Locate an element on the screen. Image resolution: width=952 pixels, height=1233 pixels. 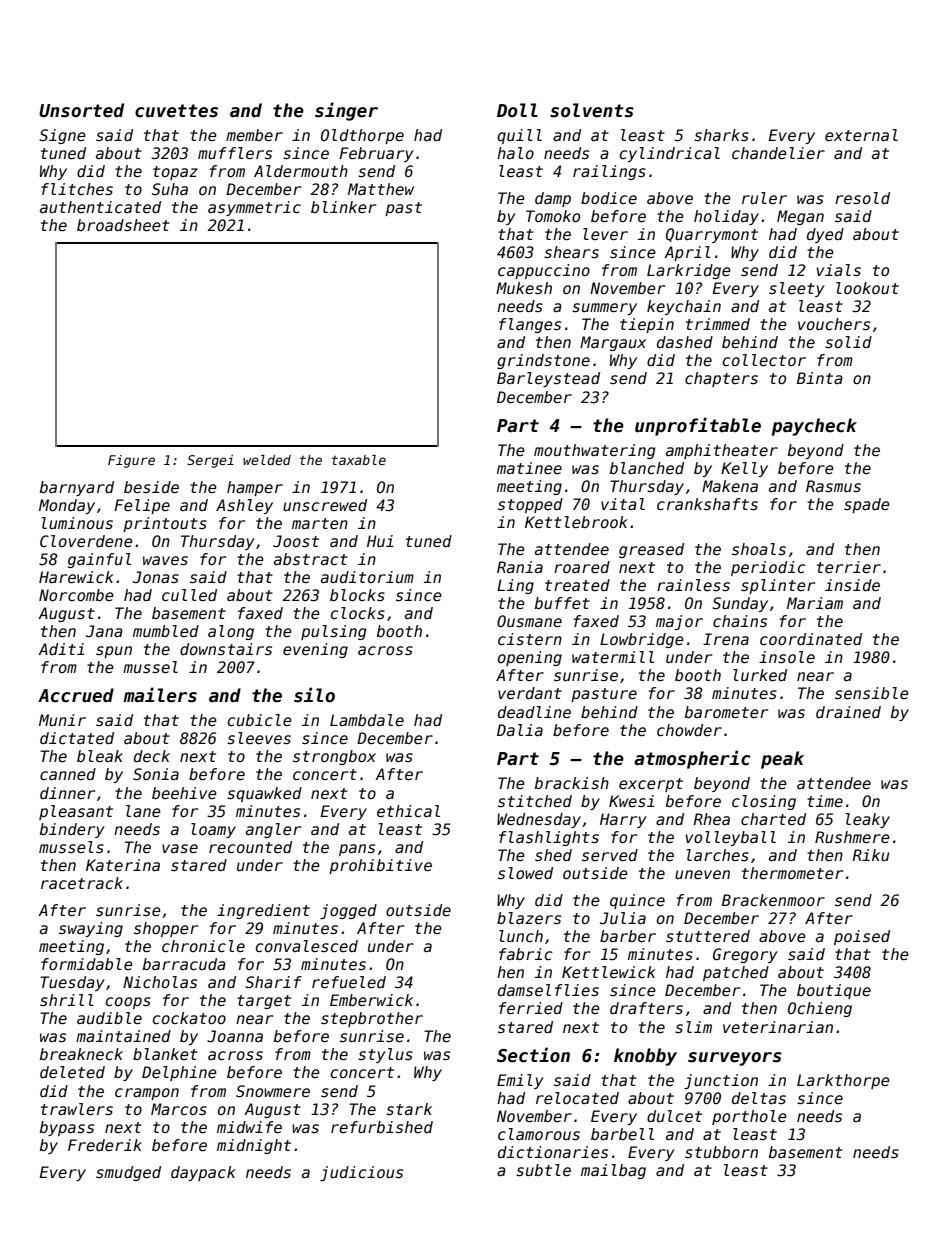
mailbag is located at coordinates (613, 1171).
